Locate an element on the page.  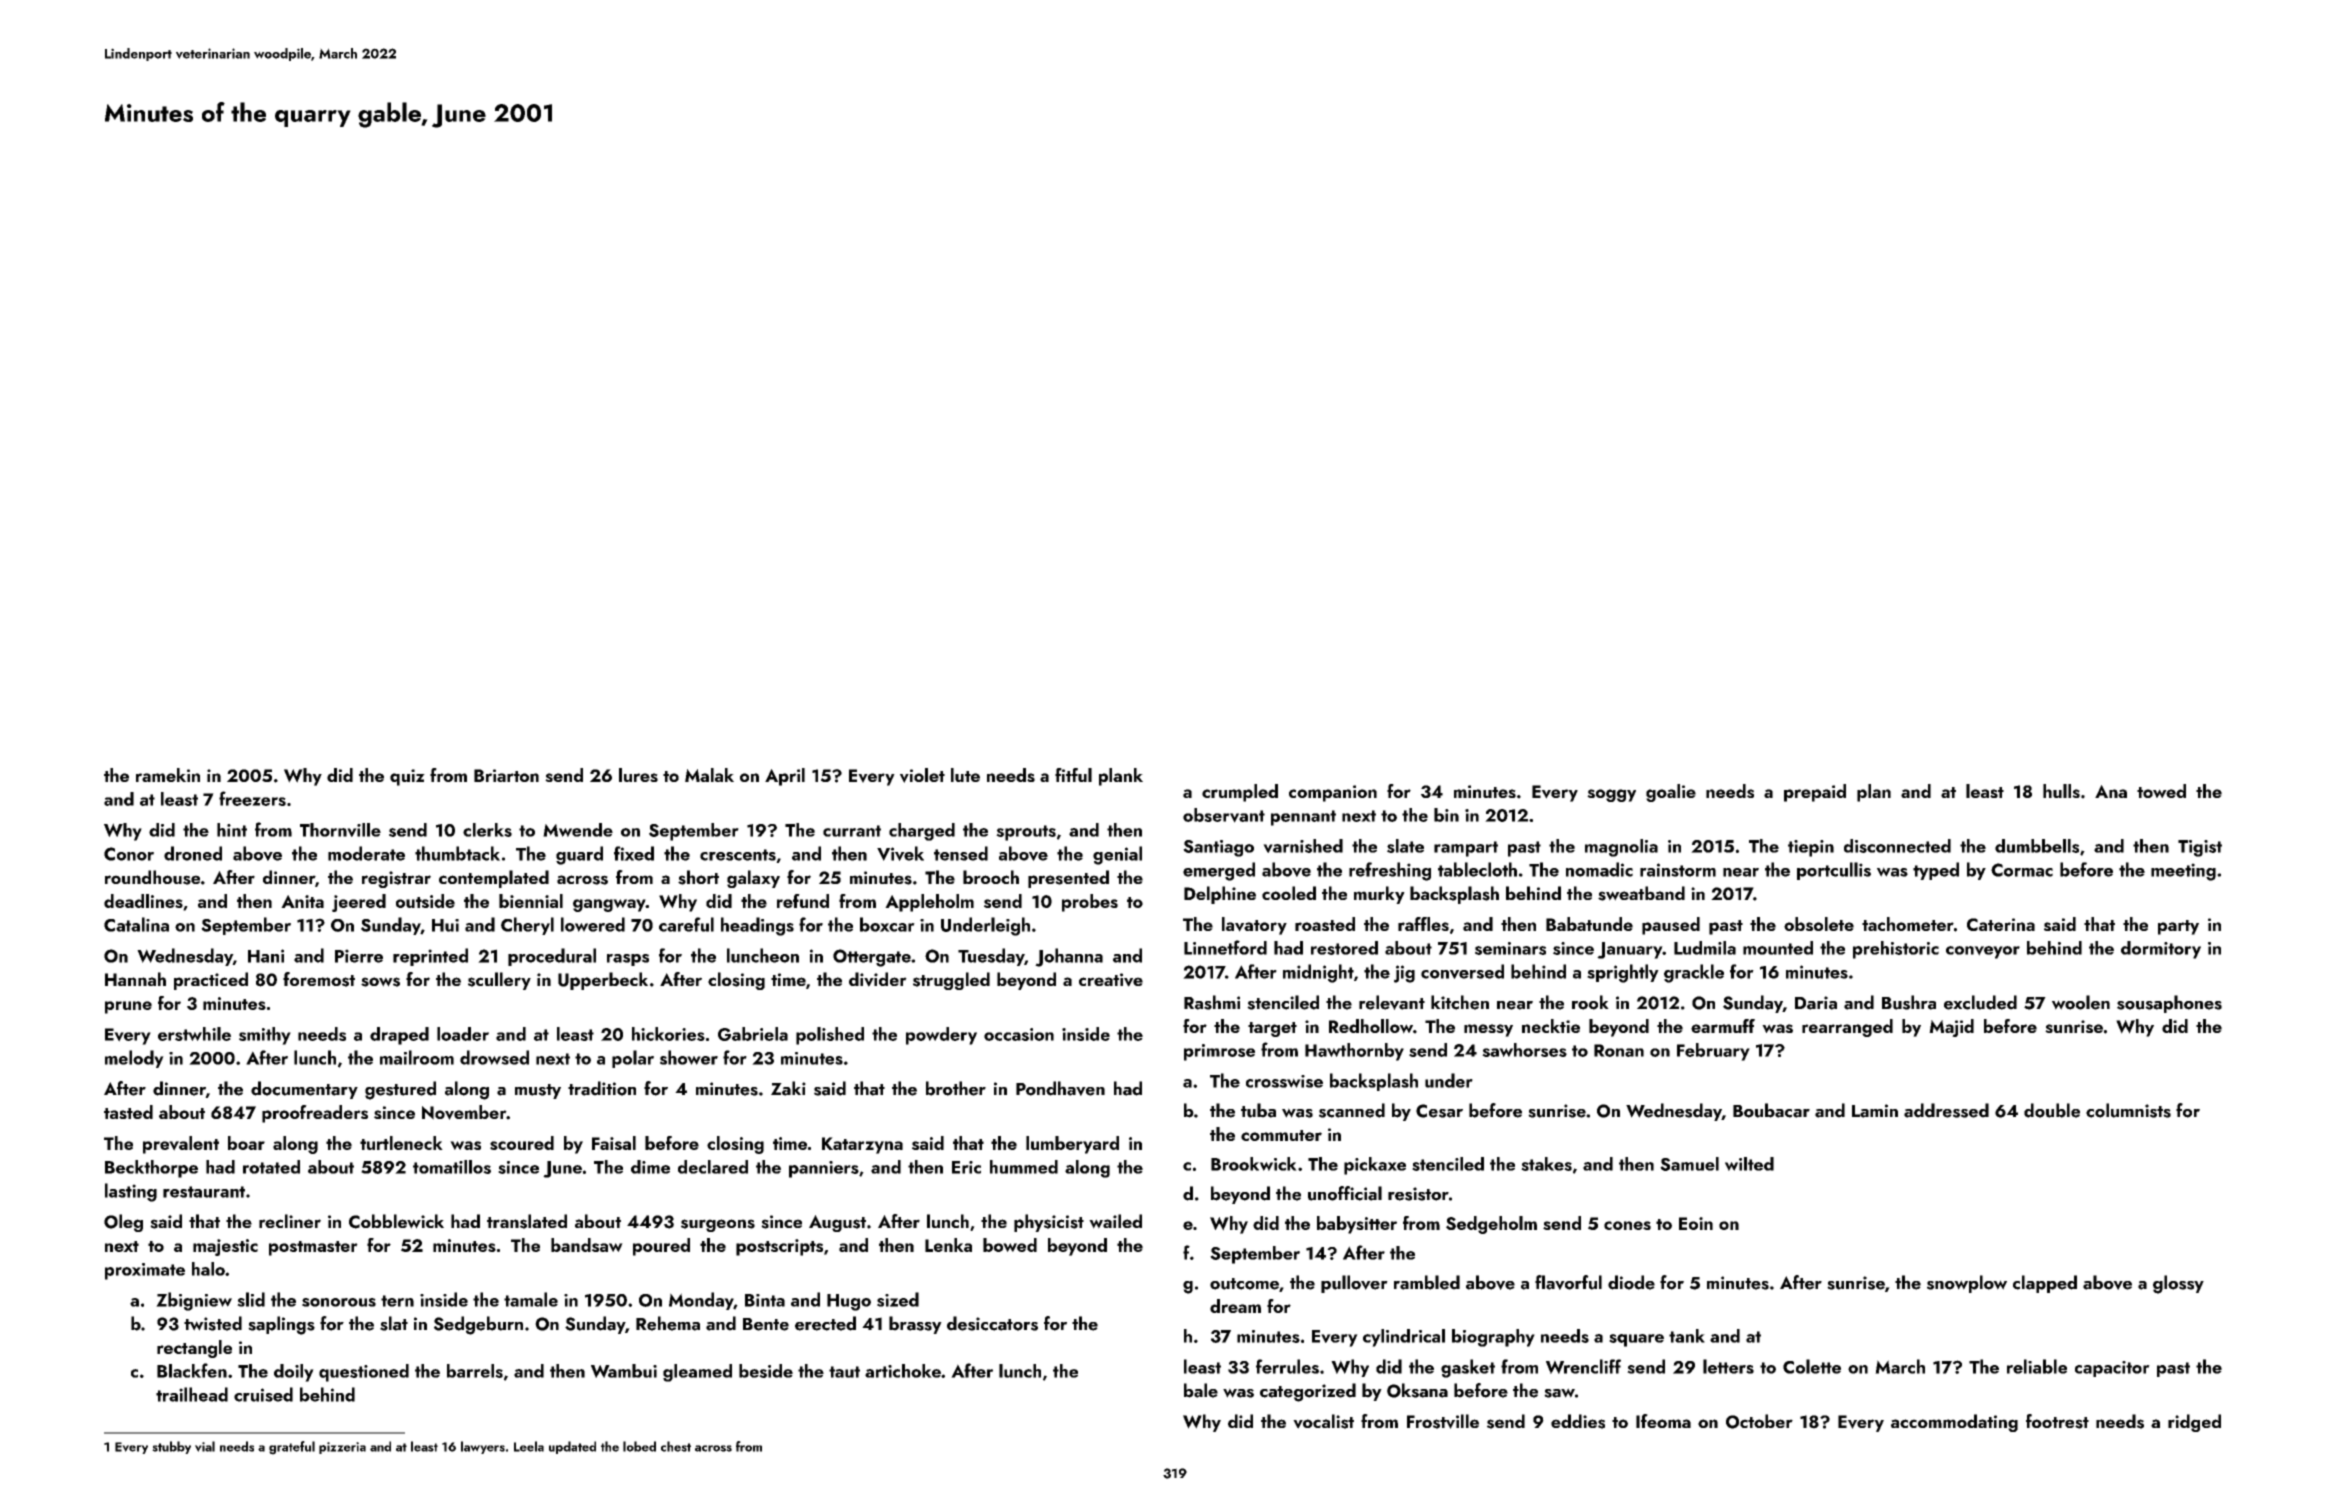
chest is located at coordinates (676, 1446).
